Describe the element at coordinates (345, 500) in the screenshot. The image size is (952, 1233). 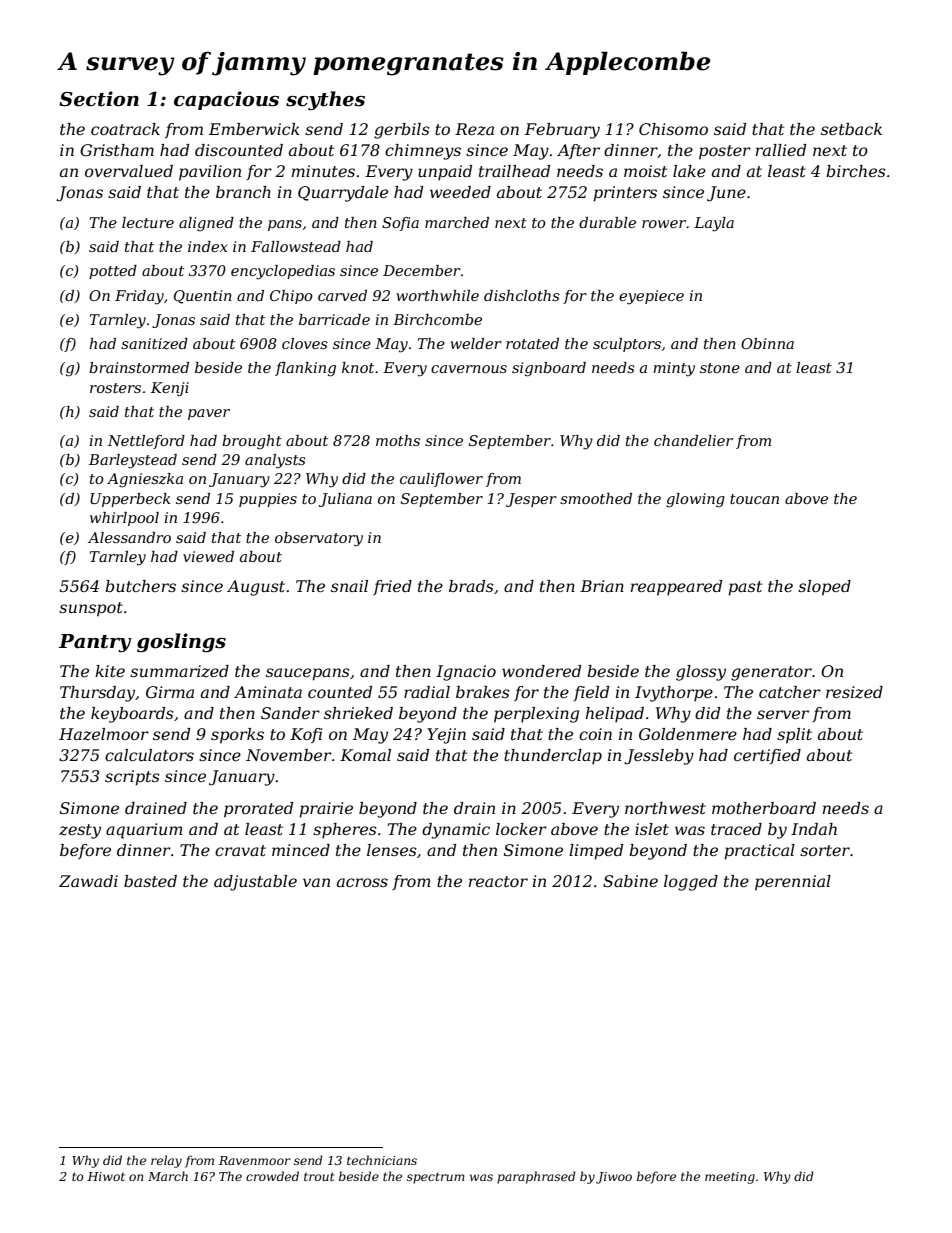
I see `Juliana` at that location.
